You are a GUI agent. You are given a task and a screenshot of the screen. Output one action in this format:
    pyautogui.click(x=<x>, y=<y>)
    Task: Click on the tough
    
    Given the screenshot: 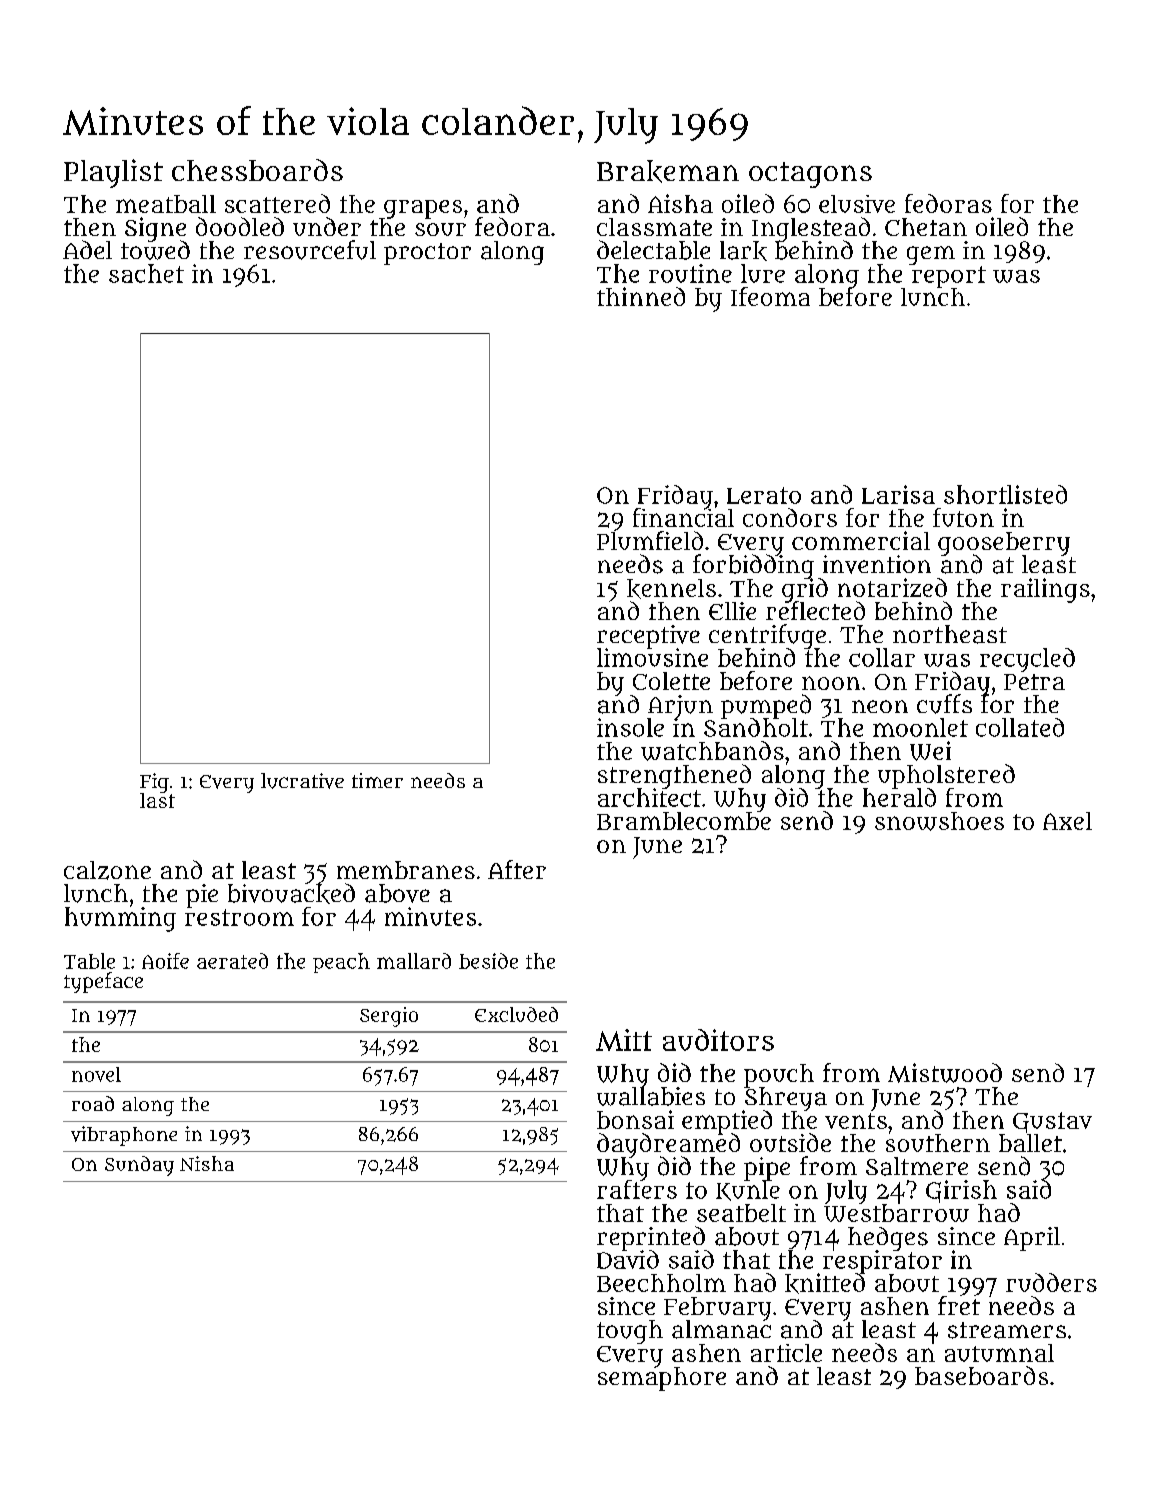 What is the action you would take?
    pyautogui.click(x=630, y=1332)
